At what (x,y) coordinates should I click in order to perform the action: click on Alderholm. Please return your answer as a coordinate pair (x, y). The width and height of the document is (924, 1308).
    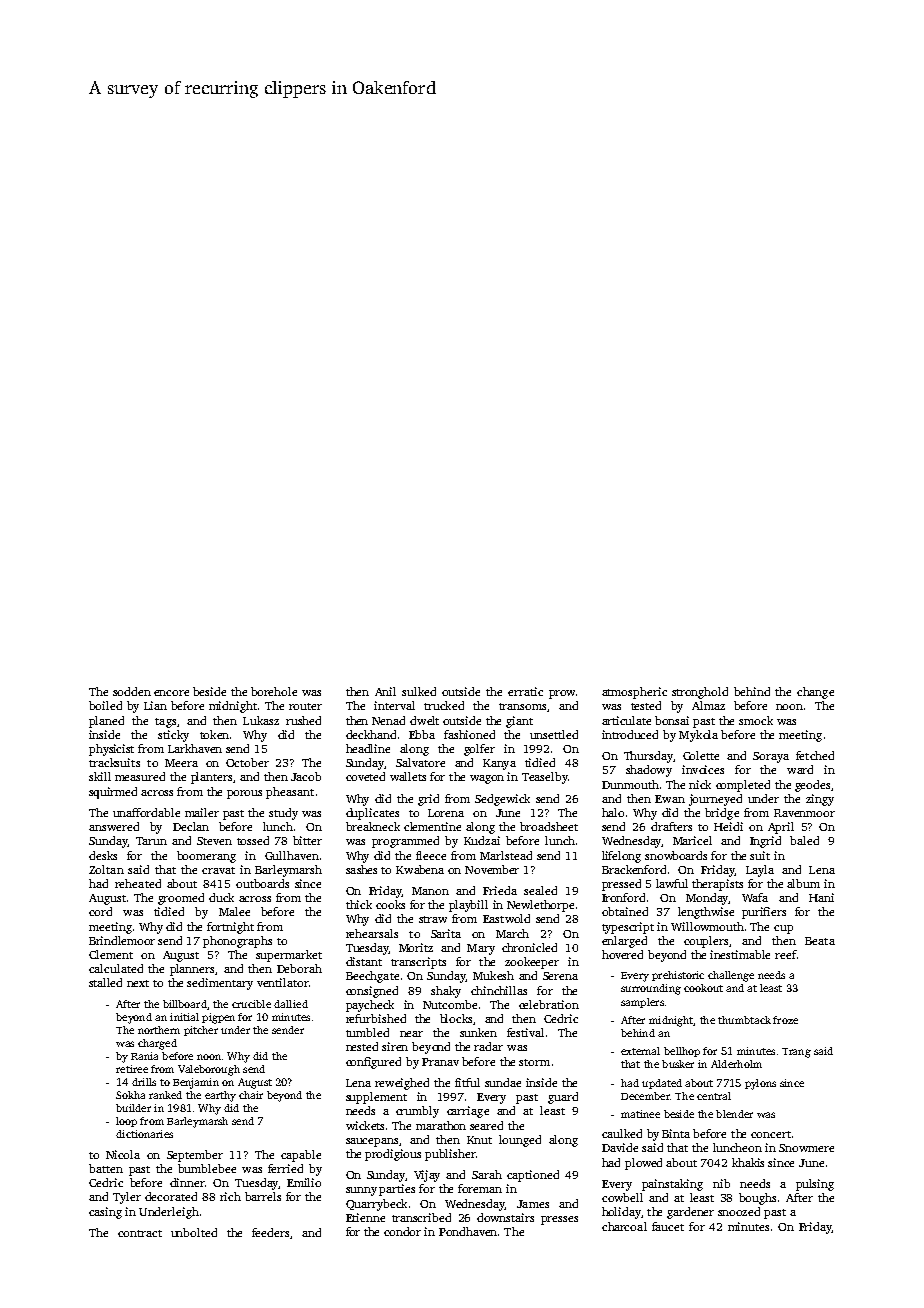
    Looking at the image, I should click on (736, 1064).
